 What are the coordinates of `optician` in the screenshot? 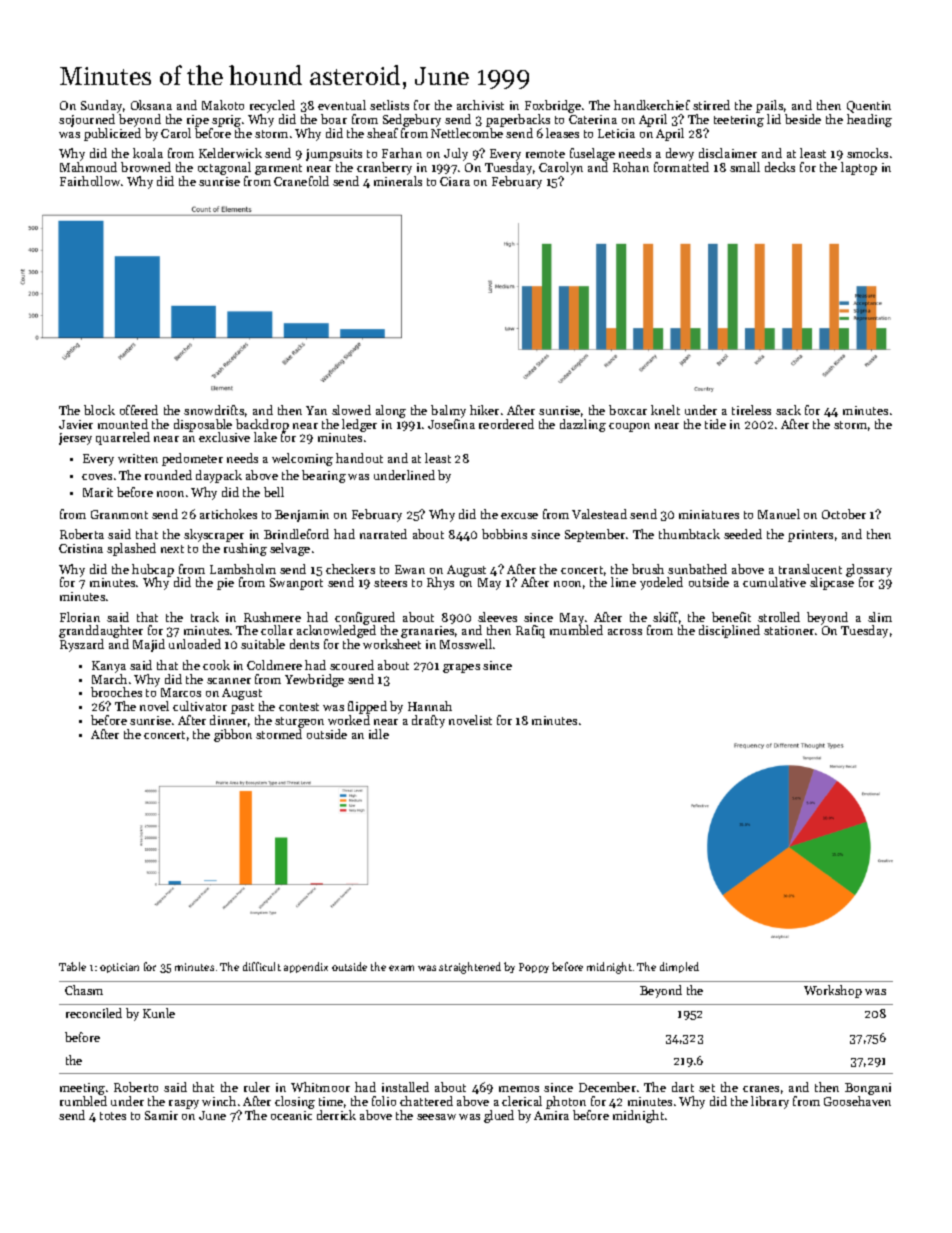 It's located at (119, 968).
